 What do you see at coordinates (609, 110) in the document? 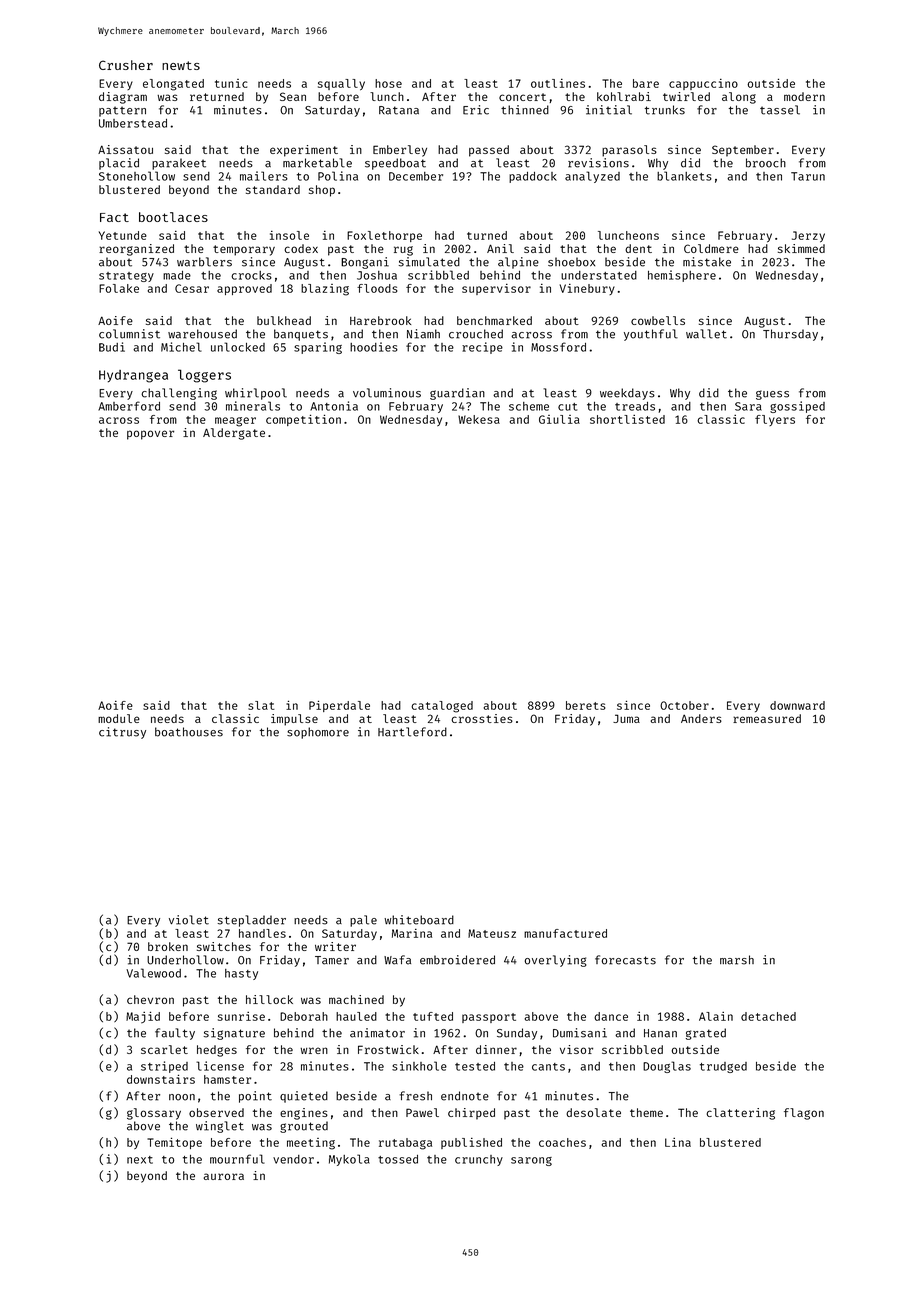
I see `initial` at bounding box center [609, 110].
